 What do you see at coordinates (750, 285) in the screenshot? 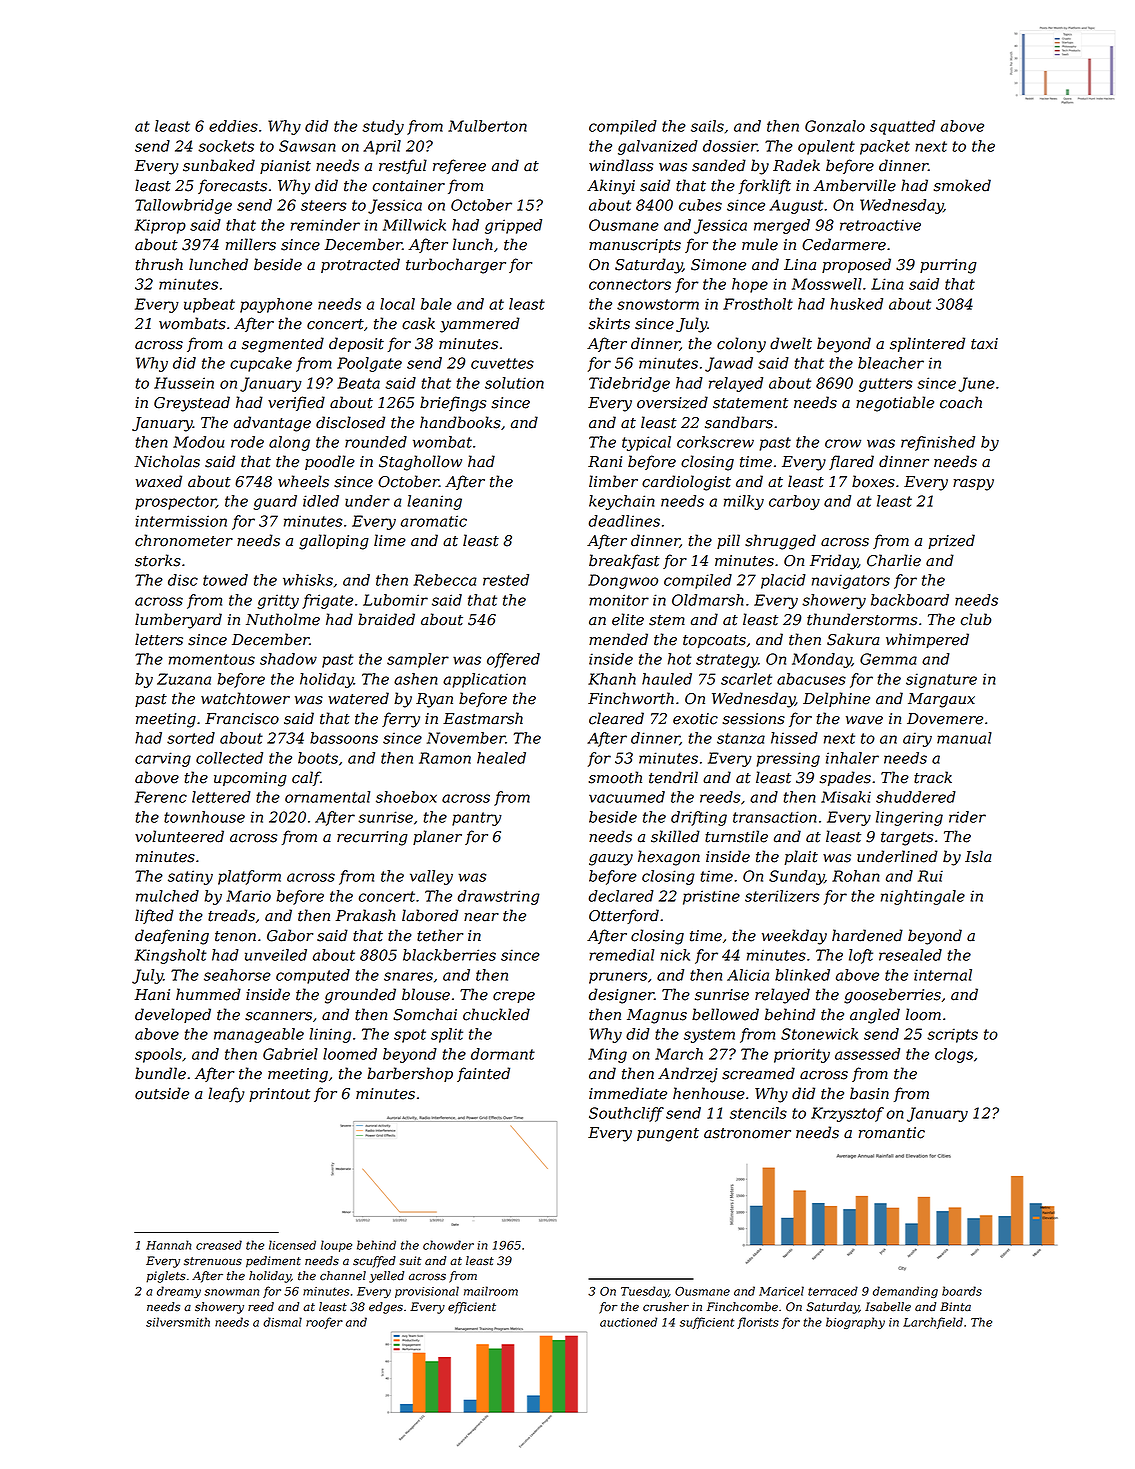
I see `hope` at bounding box center [750, 285].
